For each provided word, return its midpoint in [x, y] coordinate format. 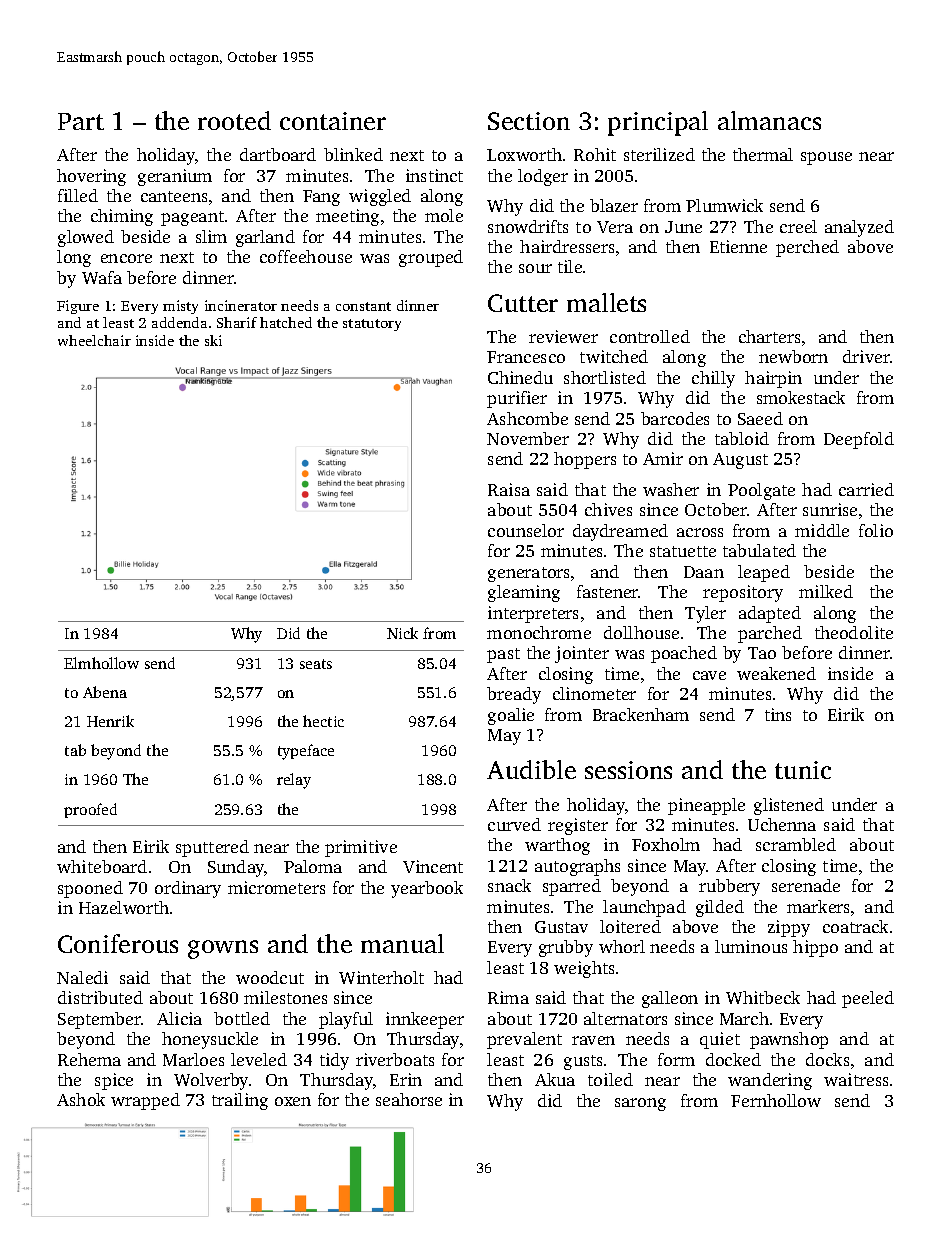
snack [509, 885]
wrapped [145, 1101]
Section [529, 121]
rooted [234, 120]
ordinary [188, 889]
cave [709, 675]
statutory [372, 325]
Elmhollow [101, 663]
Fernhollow [776, 1100]
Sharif [237, 322]
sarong [640, 1104]
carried [866, 489]
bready [514, 695]
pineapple [706, 806]
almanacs [769, 120]
